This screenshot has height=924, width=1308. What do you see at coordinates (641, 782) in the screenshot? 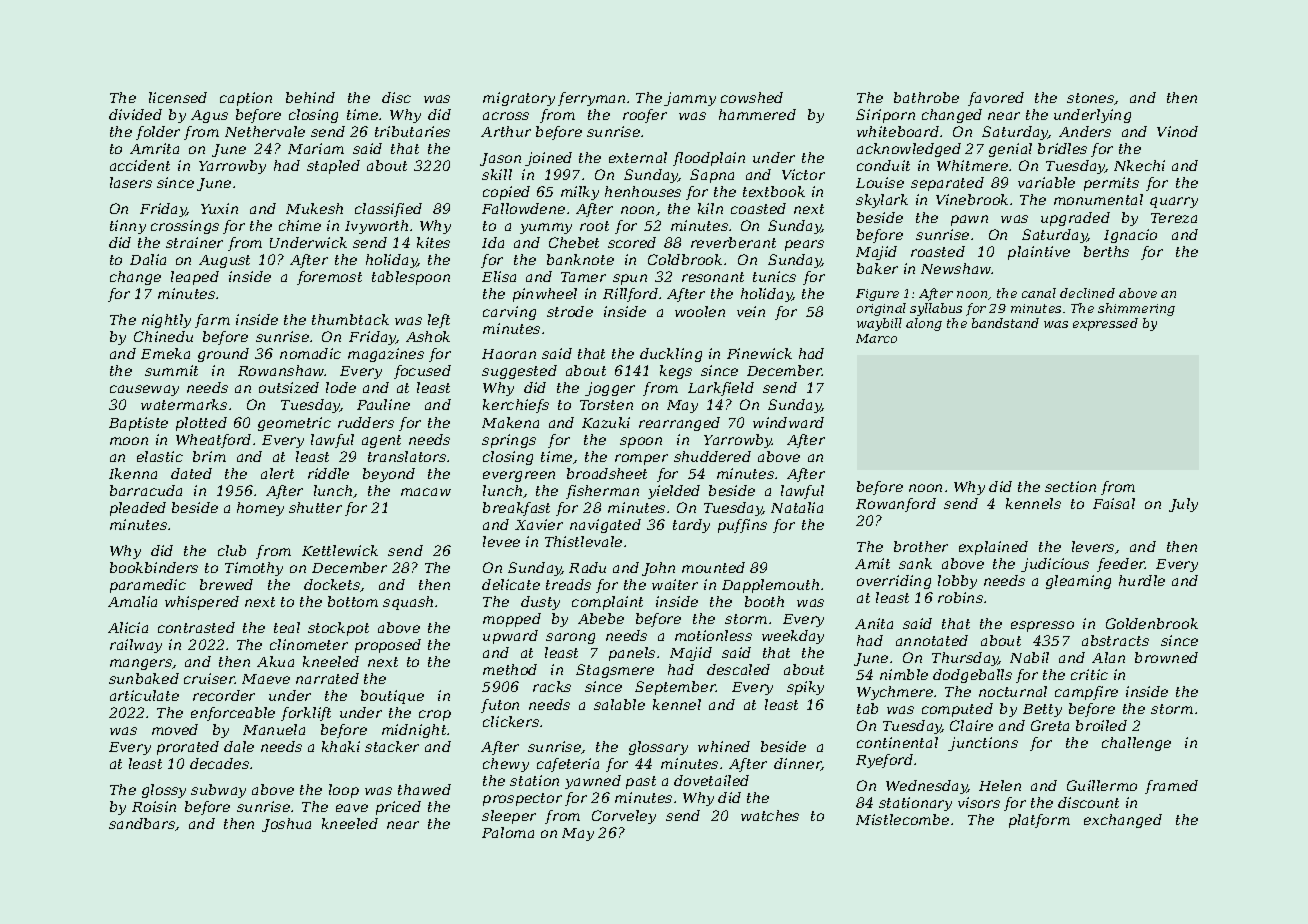
I see `past` at bounding box center [641, 782].
